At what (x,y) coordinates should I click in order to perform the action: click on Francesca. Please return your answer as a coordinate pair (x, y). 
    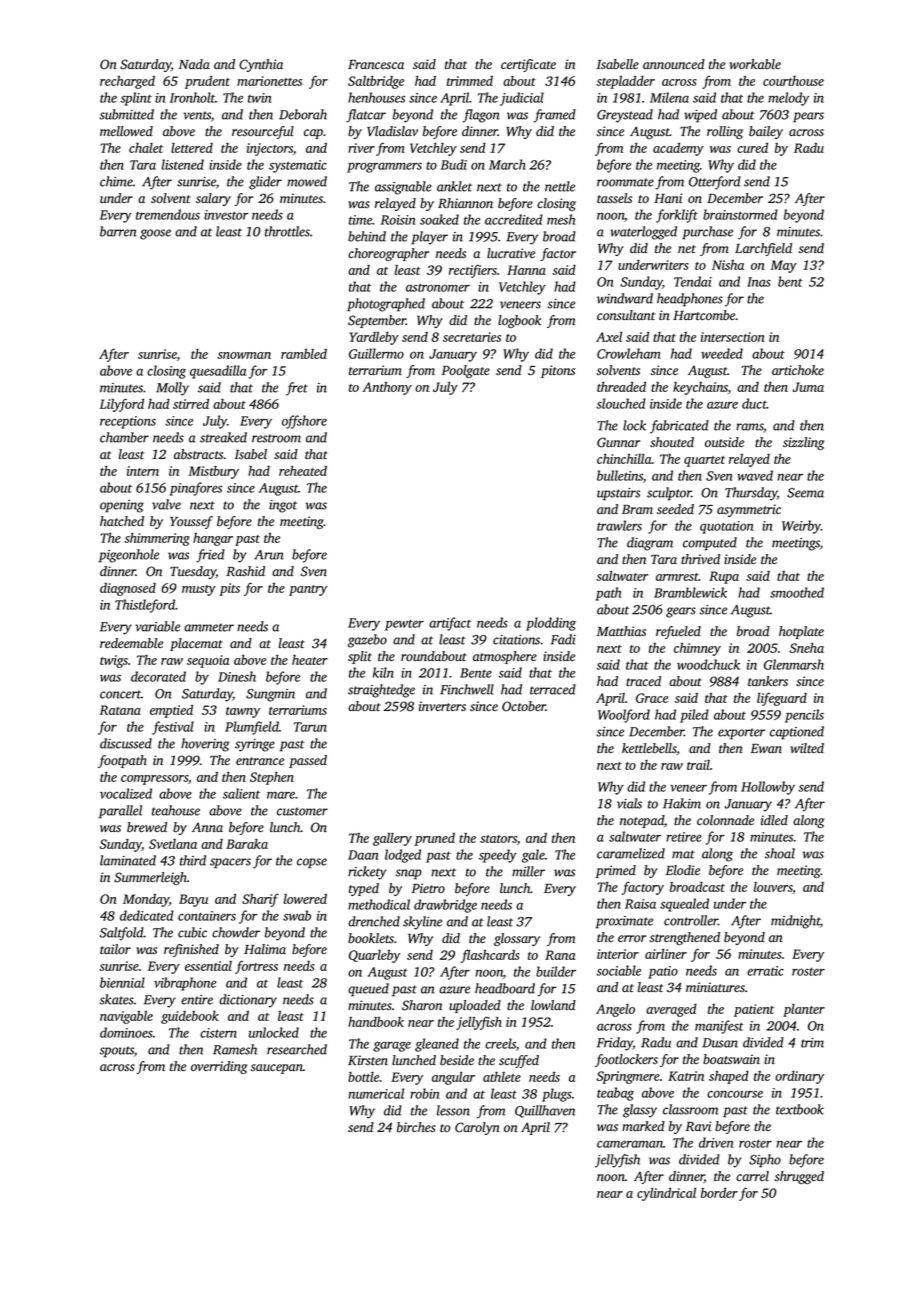
    Looking at the image, I should click on (376, 64).
